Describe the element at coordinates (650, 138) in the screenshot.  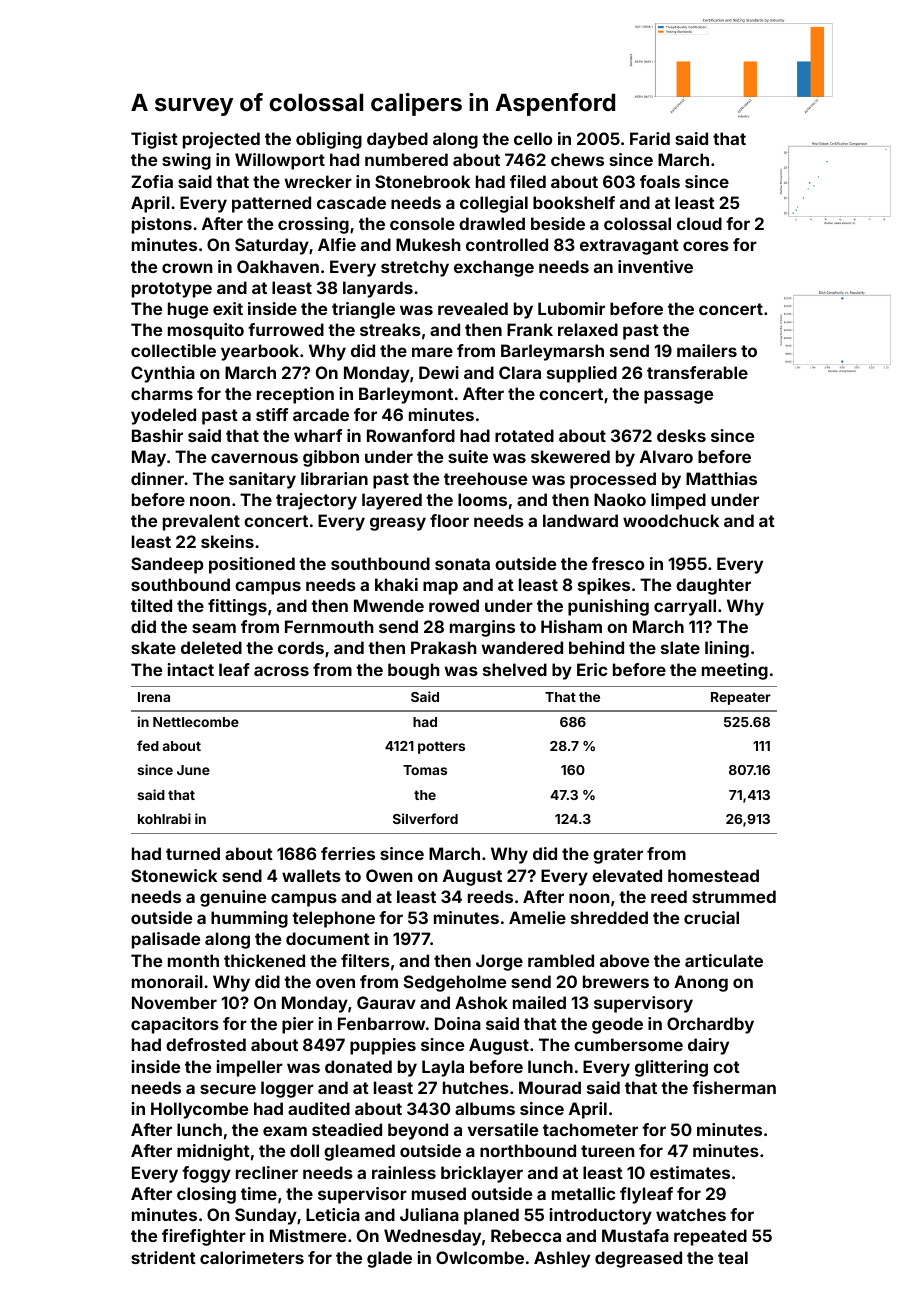
I see `Farid` at that location.
